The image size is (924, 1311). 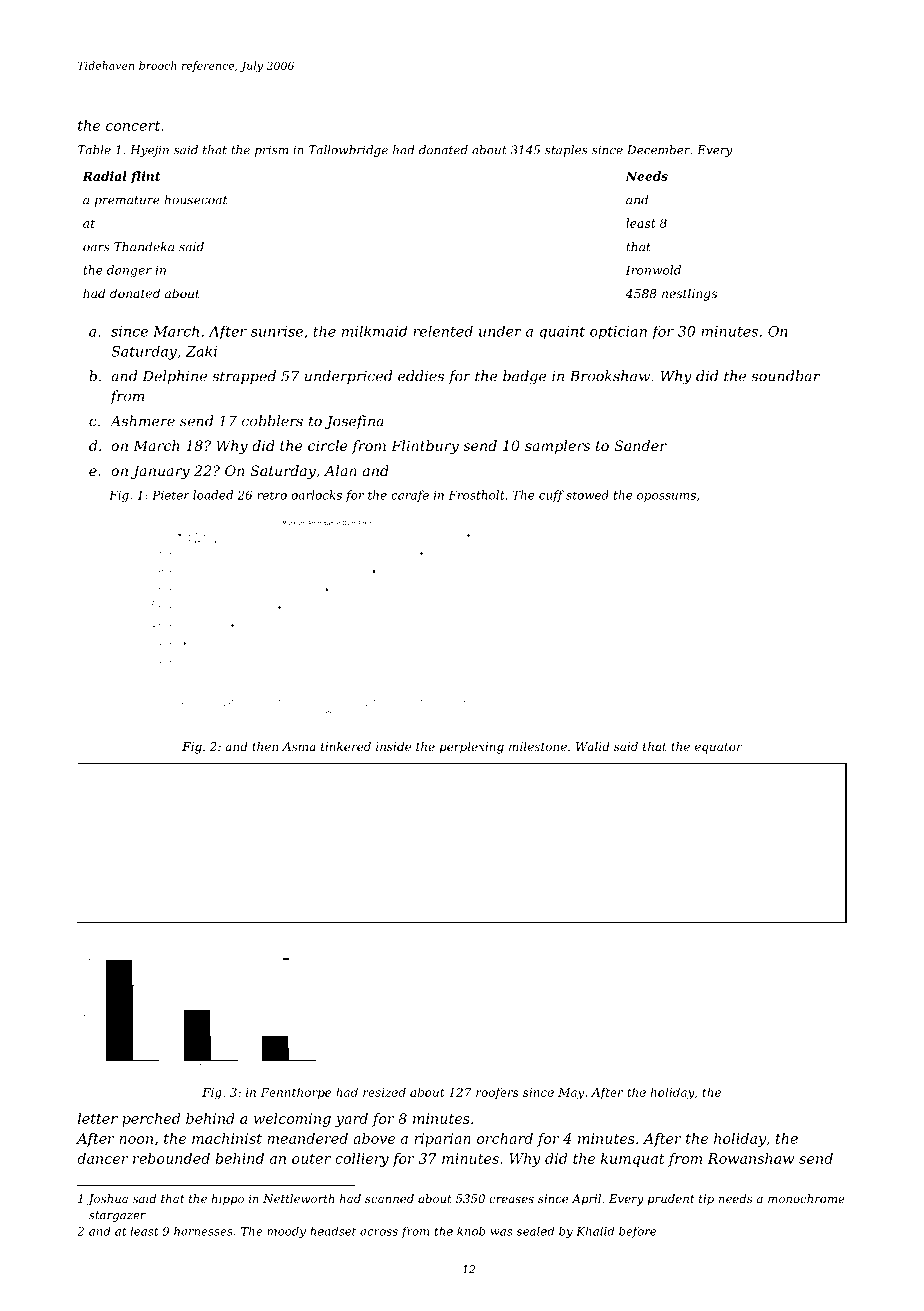 What do you see at coordinates (133, 126) in the screenshot?
I see `concert` at bounding box center [133, 126].
